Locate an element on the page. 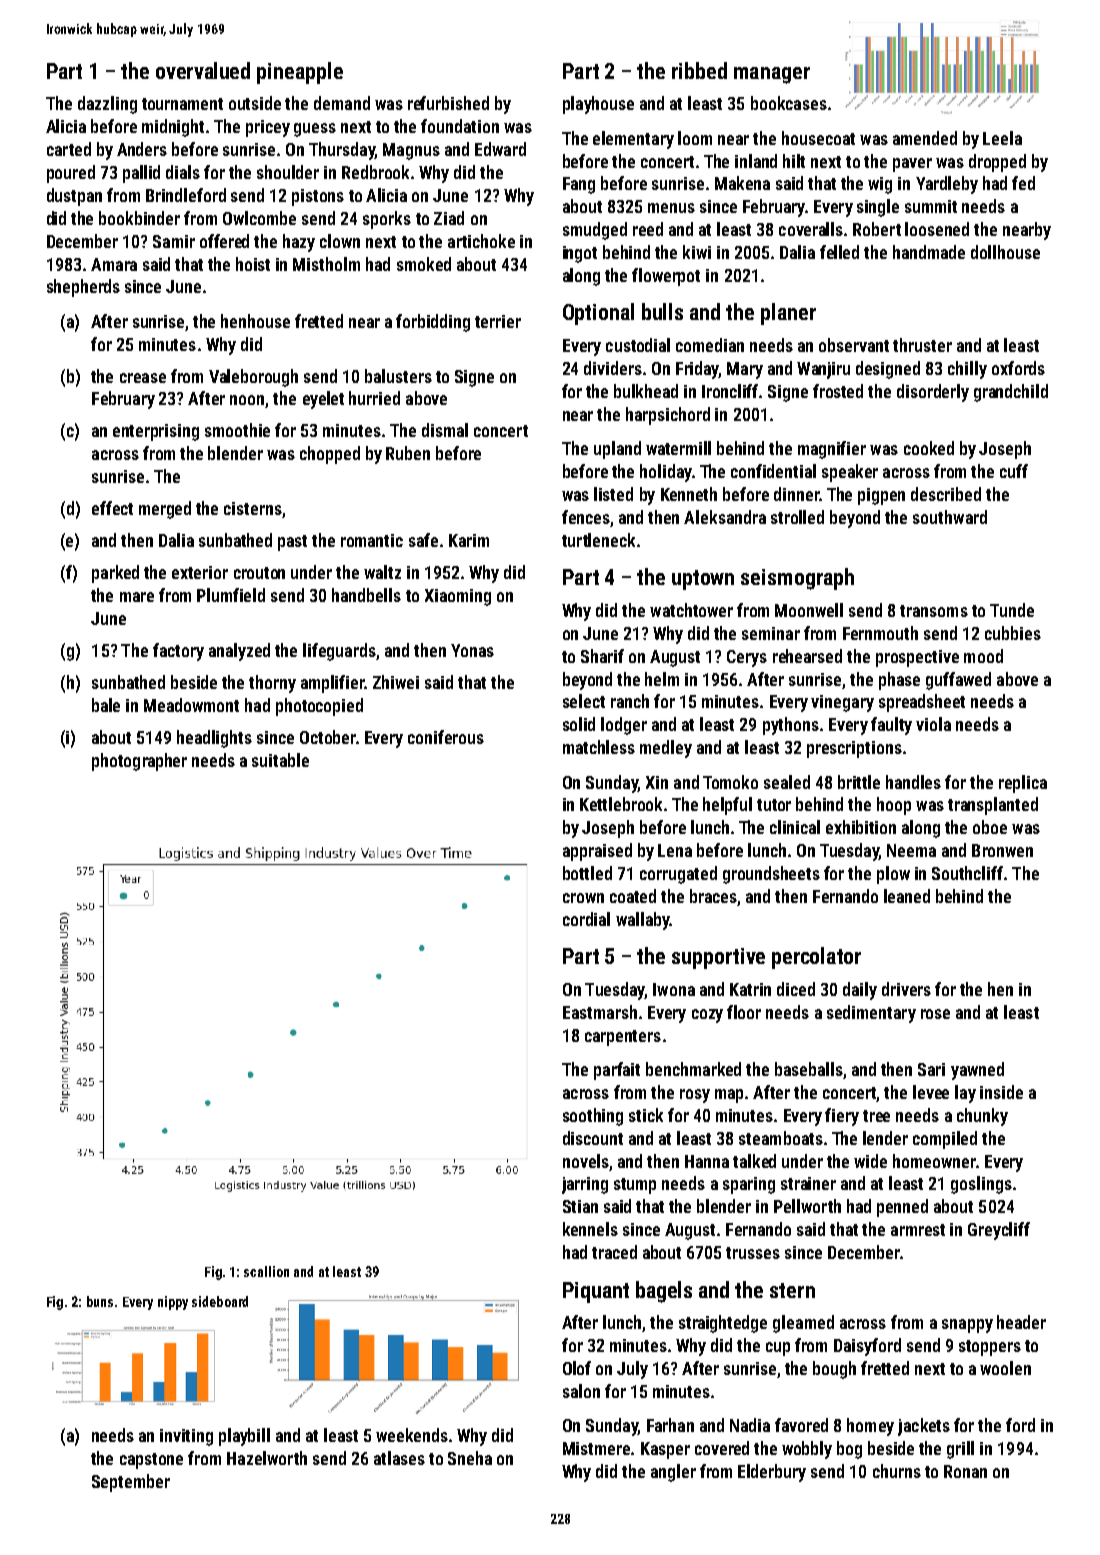 This page has width=1100, height=1555. pythons is located at coordinates (791, 726).
